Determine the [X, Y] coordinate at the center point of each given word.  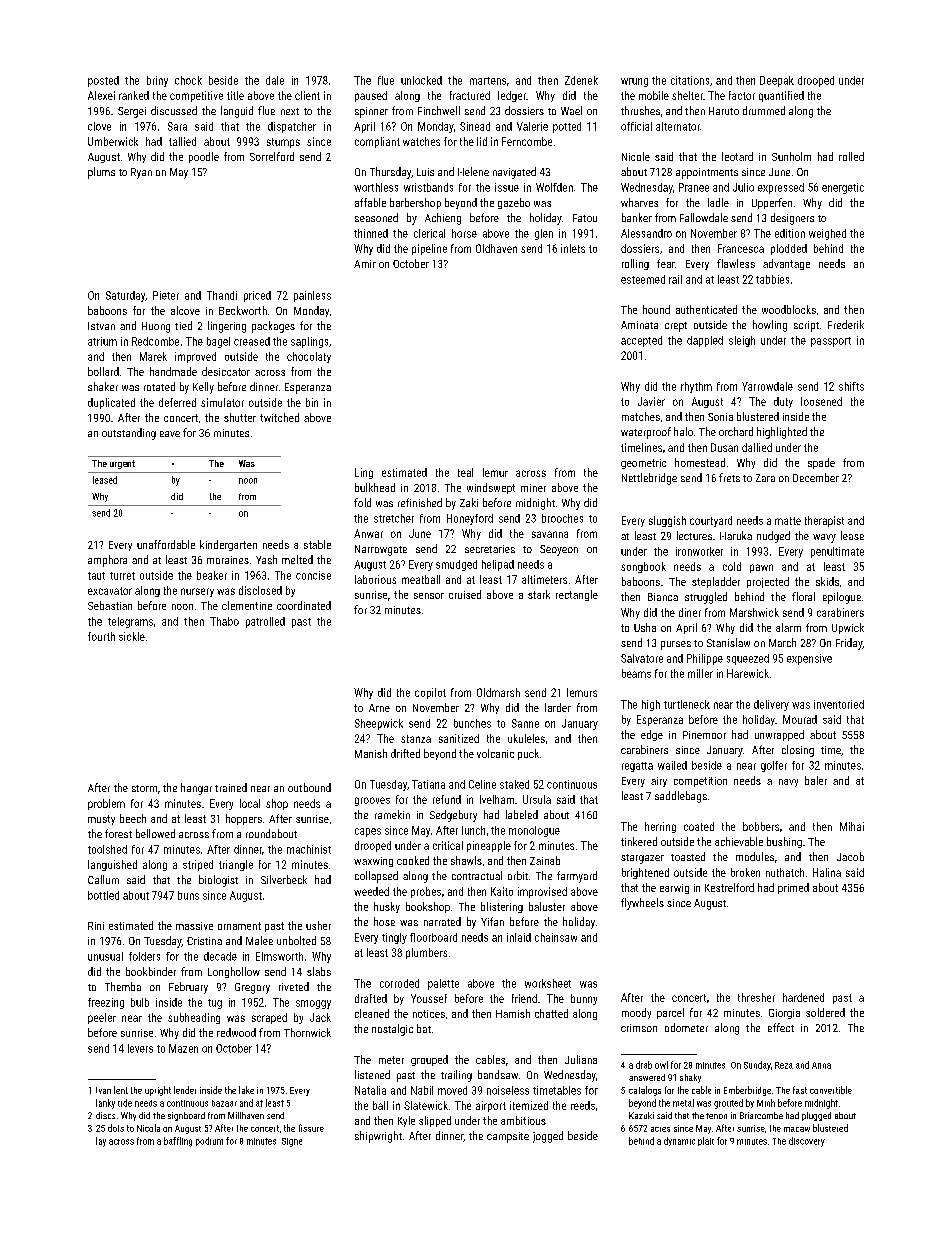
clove [99, 126]
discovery [807, 1142]
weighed [827, 234]
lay [101, 1142]
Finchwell [439, 110]
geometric [643, 464]
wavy [824, 538]
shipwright [378, 1137]
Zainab [545, 860]
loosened [821, 401]
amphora [107, 561]
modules [755, 856]
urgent [122, 464]
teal [465, 472]
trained [231, 787]
